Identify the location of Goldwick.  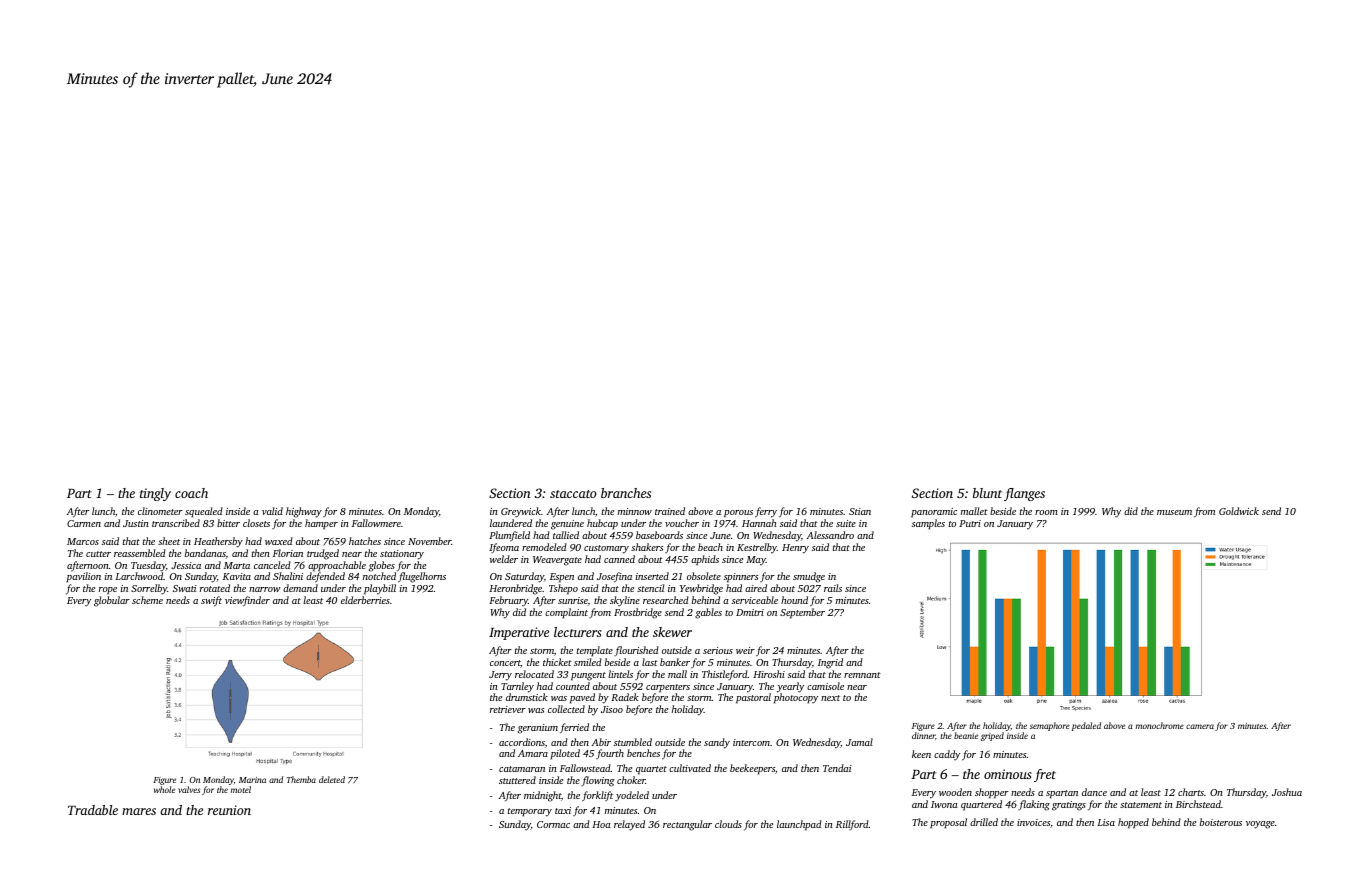
(1239, 511).
